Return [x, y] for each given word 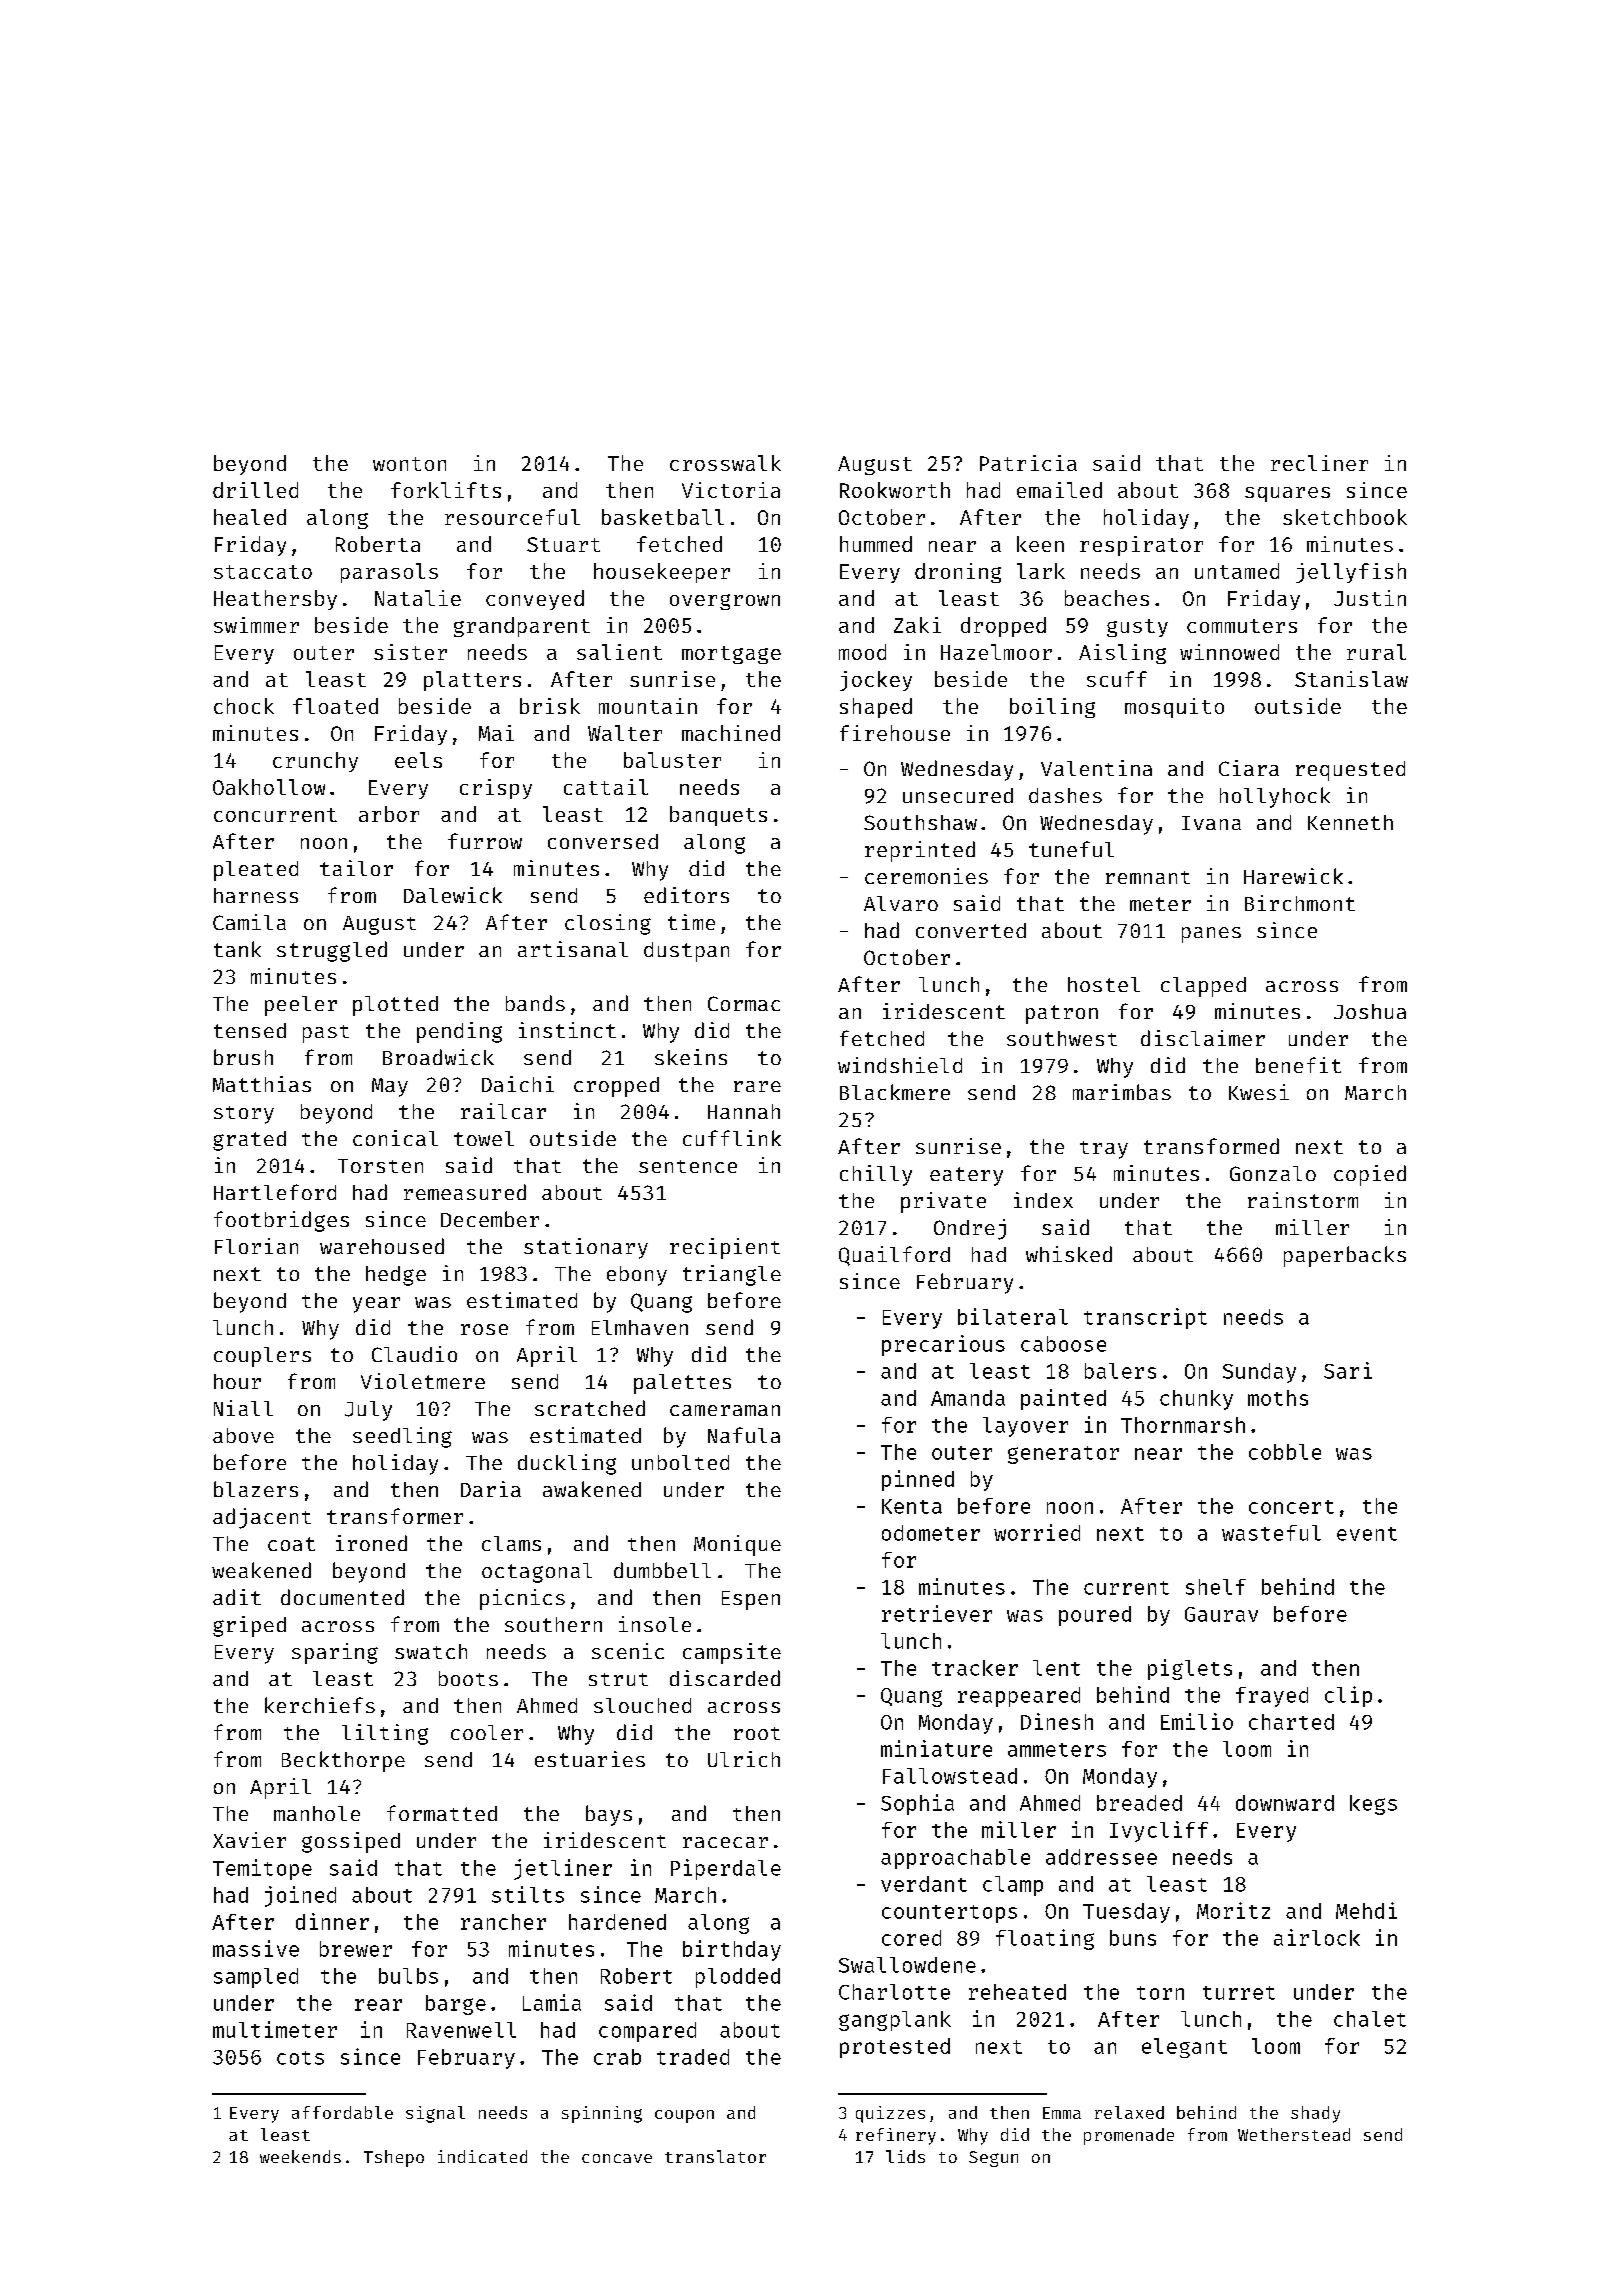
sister [410, 652]
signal [435, 2114]
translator [715, 2156]
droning [958, 573]
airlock [1317, 1937]
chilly [876, 1175]
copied [1370, 1175]
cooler [487, 1732]
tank [237, 949]
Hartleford [275, 1192]
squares [1287, 494]
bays [609, 1815]
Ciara [1249, 768]
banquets [718, 816]
